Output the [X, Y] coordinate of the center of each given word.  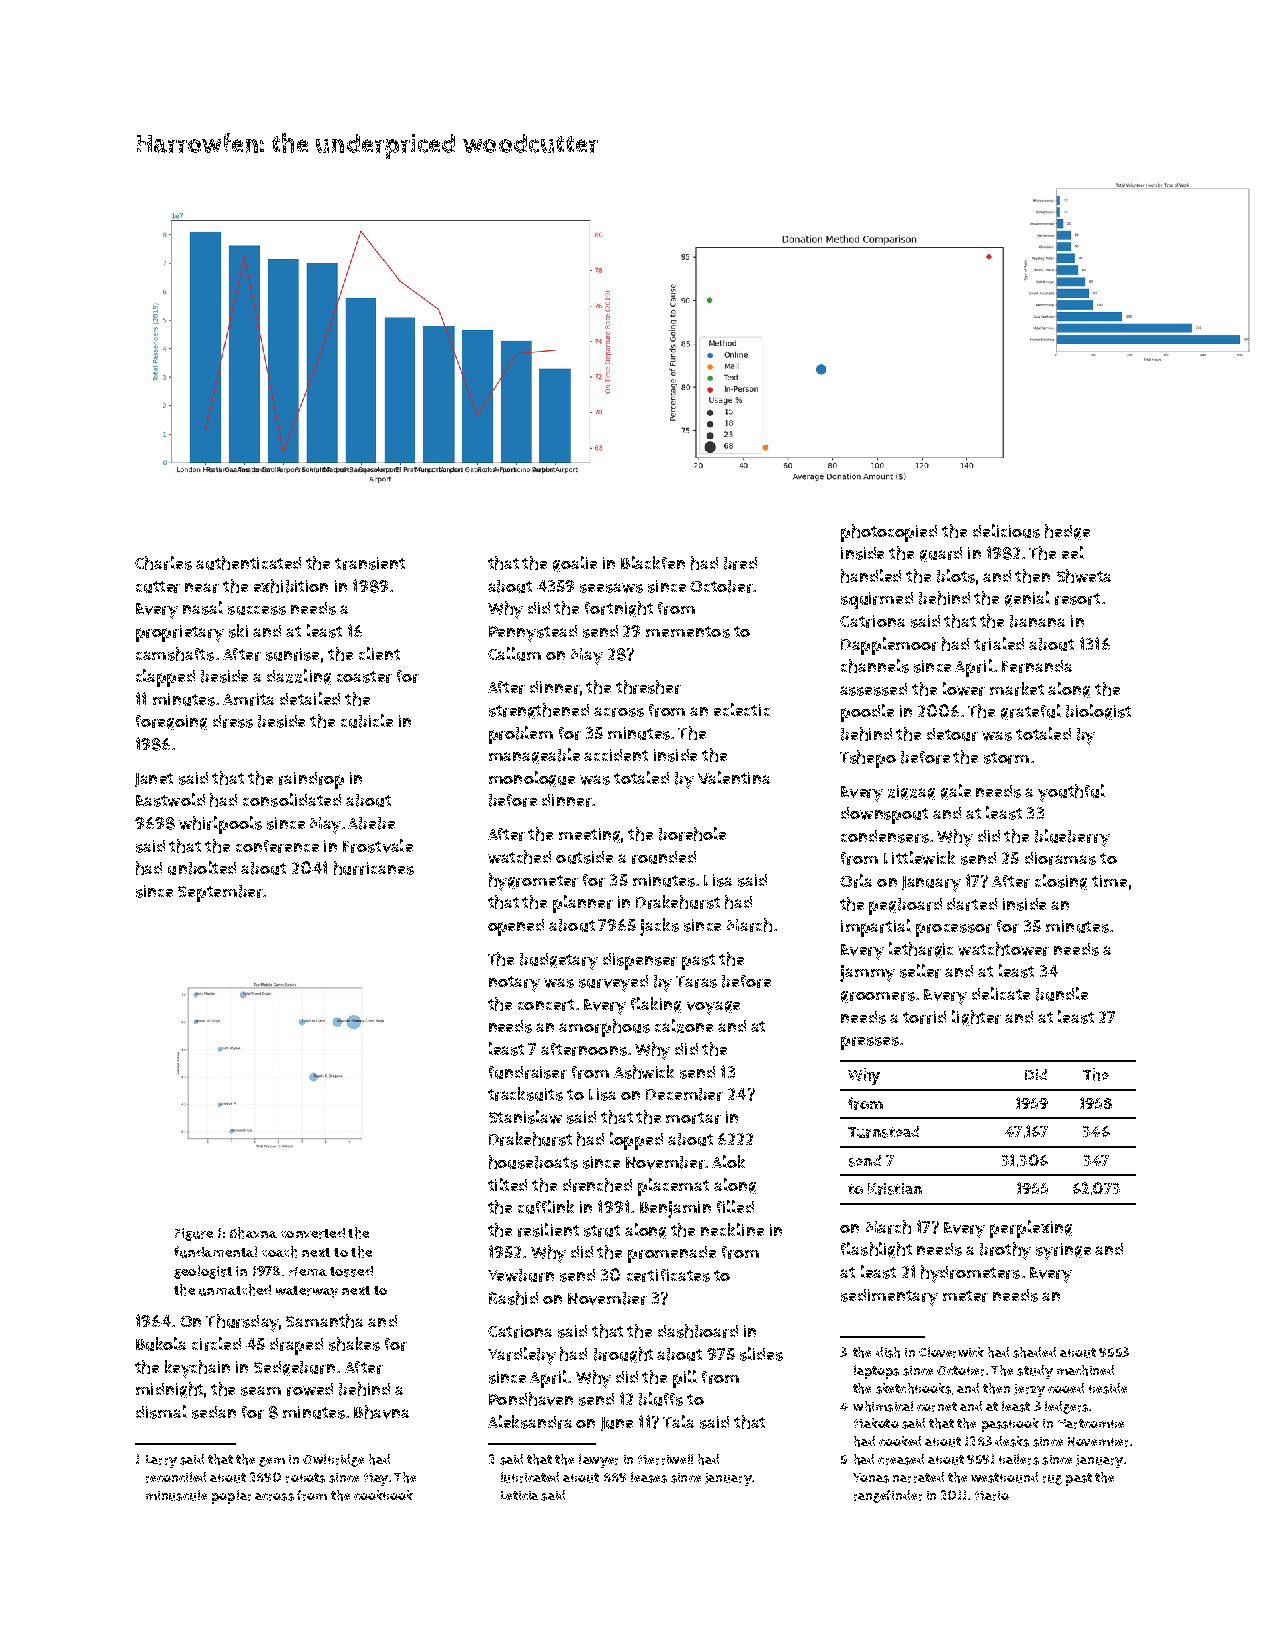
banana [1037, 621]
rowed [310, 1389]
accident [616, 755]
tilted [507, 1184]
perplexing [1031, 1229]
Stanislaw [525, 1117]
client [379, 653]
